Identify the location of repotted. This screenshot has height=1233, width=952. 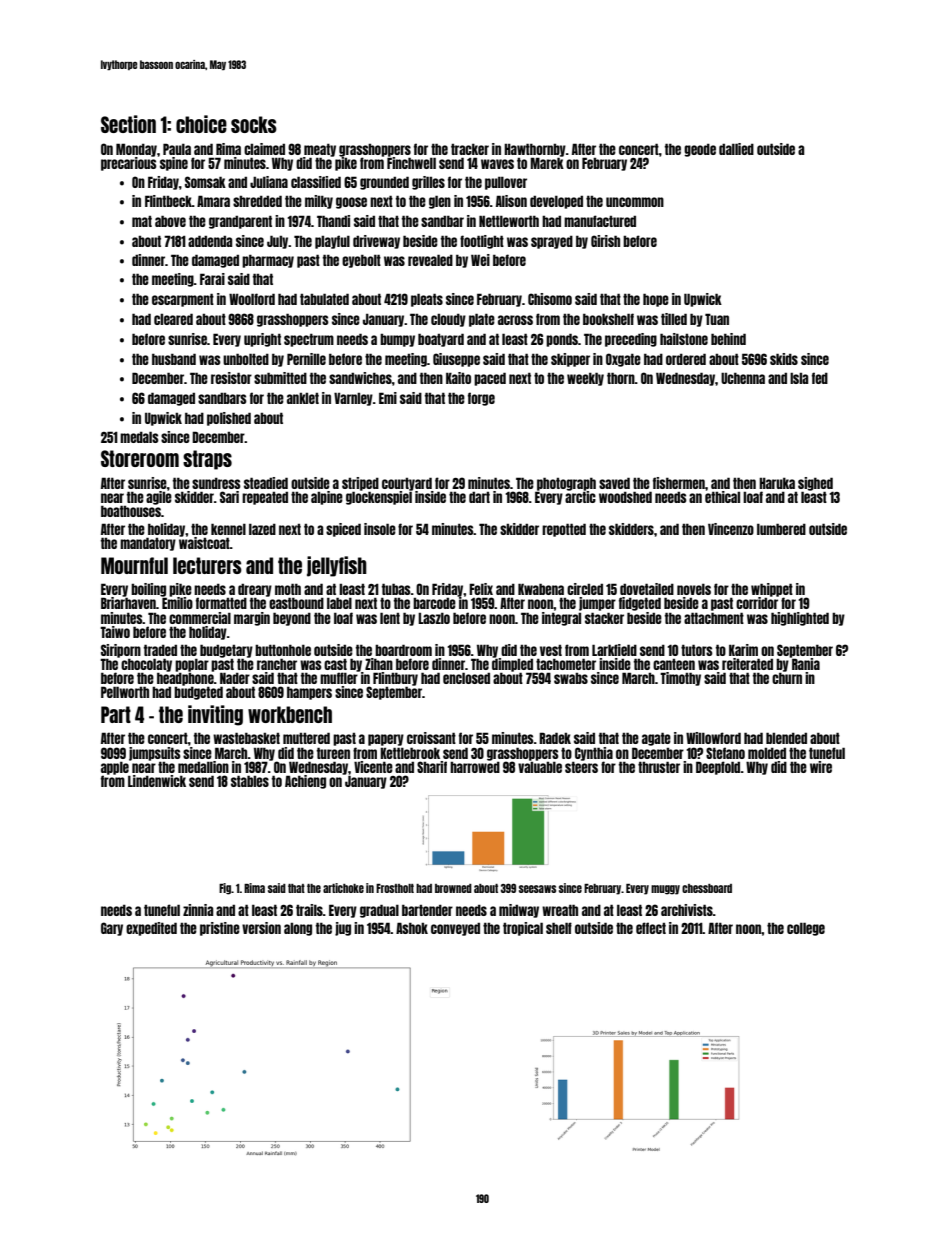
(564, 530).
